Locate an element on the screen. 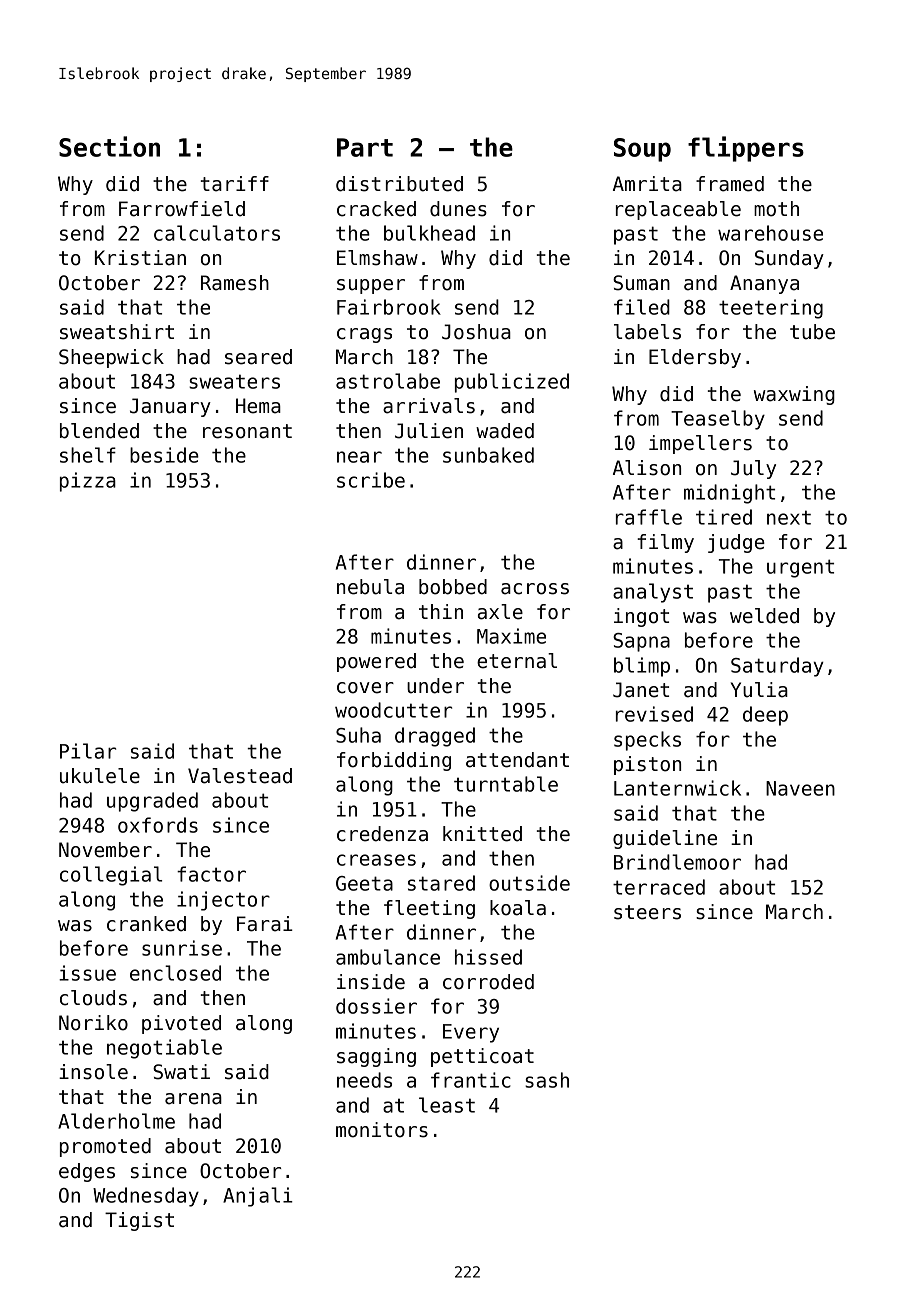 This screenshot has height=1316, width=908. Part is located at coordinates (365, 147).
